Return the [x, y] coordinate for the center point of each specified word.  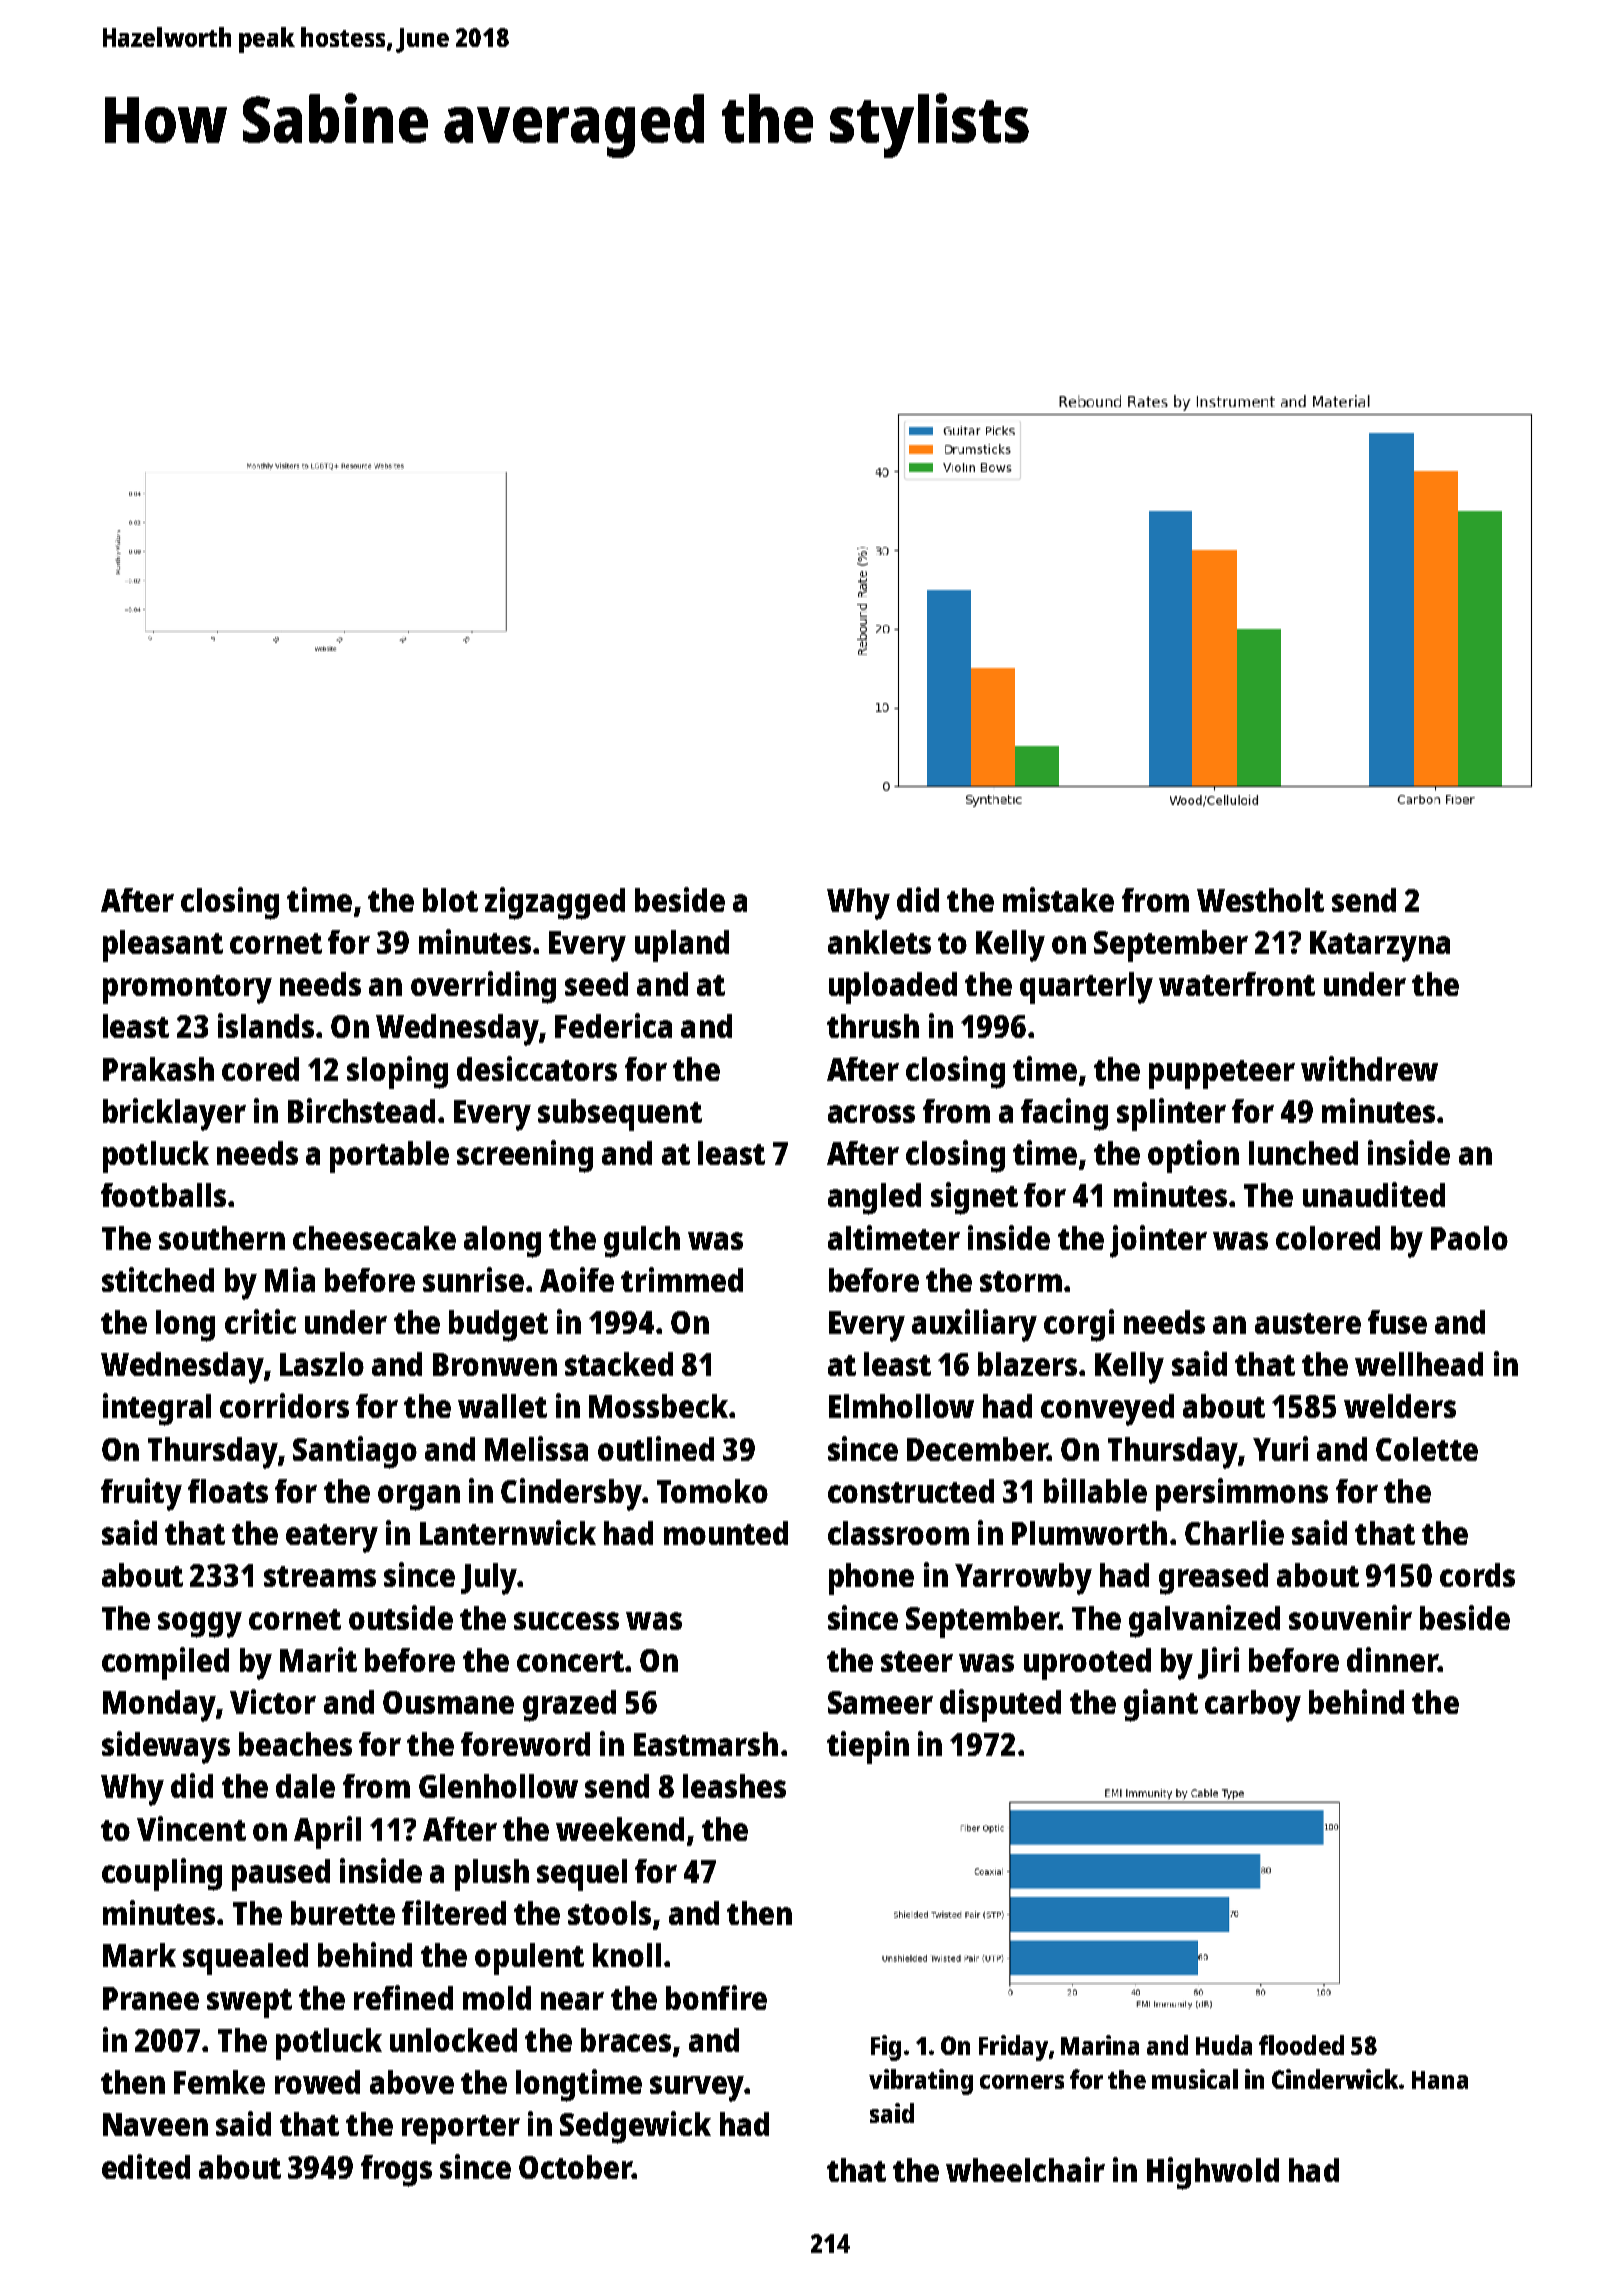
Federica [613, 1025]
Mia [290, 1279]
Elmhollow [901, 1406]
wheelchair [1025, 2169]
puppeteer [1222, 1074]
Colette [1427, 1449]
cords [1477, 1575]
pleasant [163, 946]
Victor [273, 1701]
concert [570, 1661]
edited [146, 2166]
